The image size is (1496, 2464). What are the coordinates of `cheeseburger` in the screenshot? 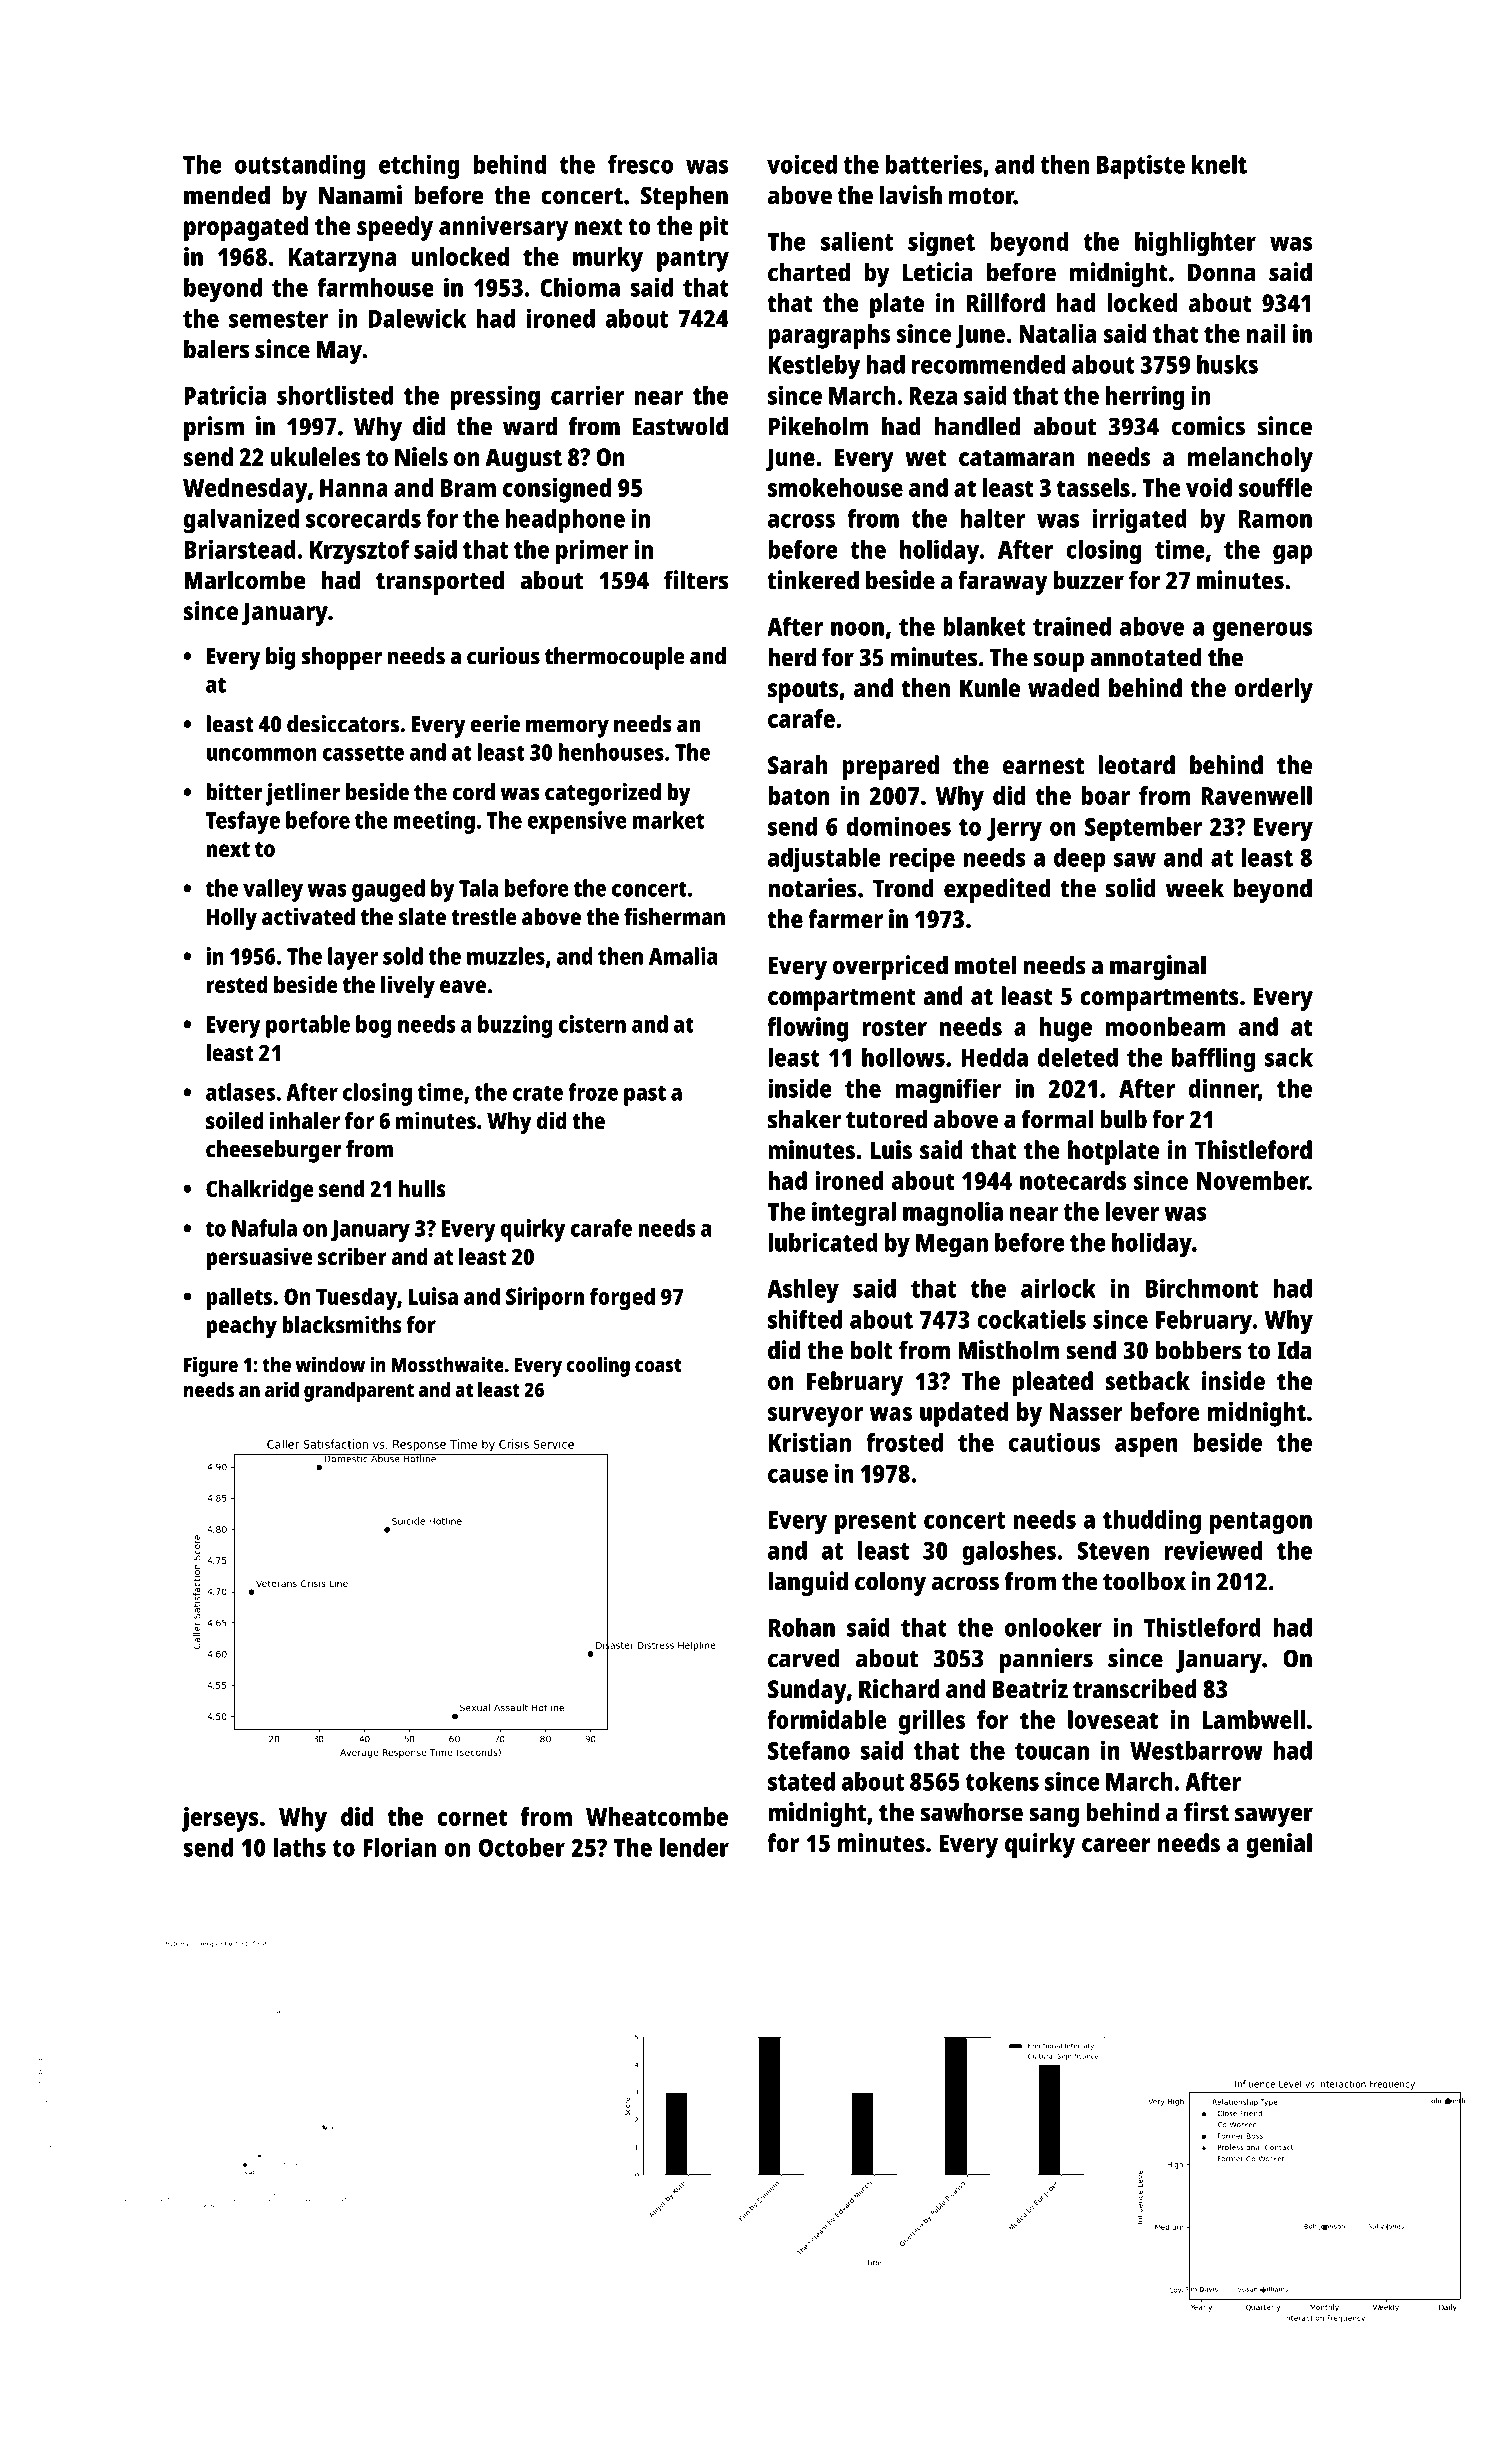 It's located at (274, 1151).
